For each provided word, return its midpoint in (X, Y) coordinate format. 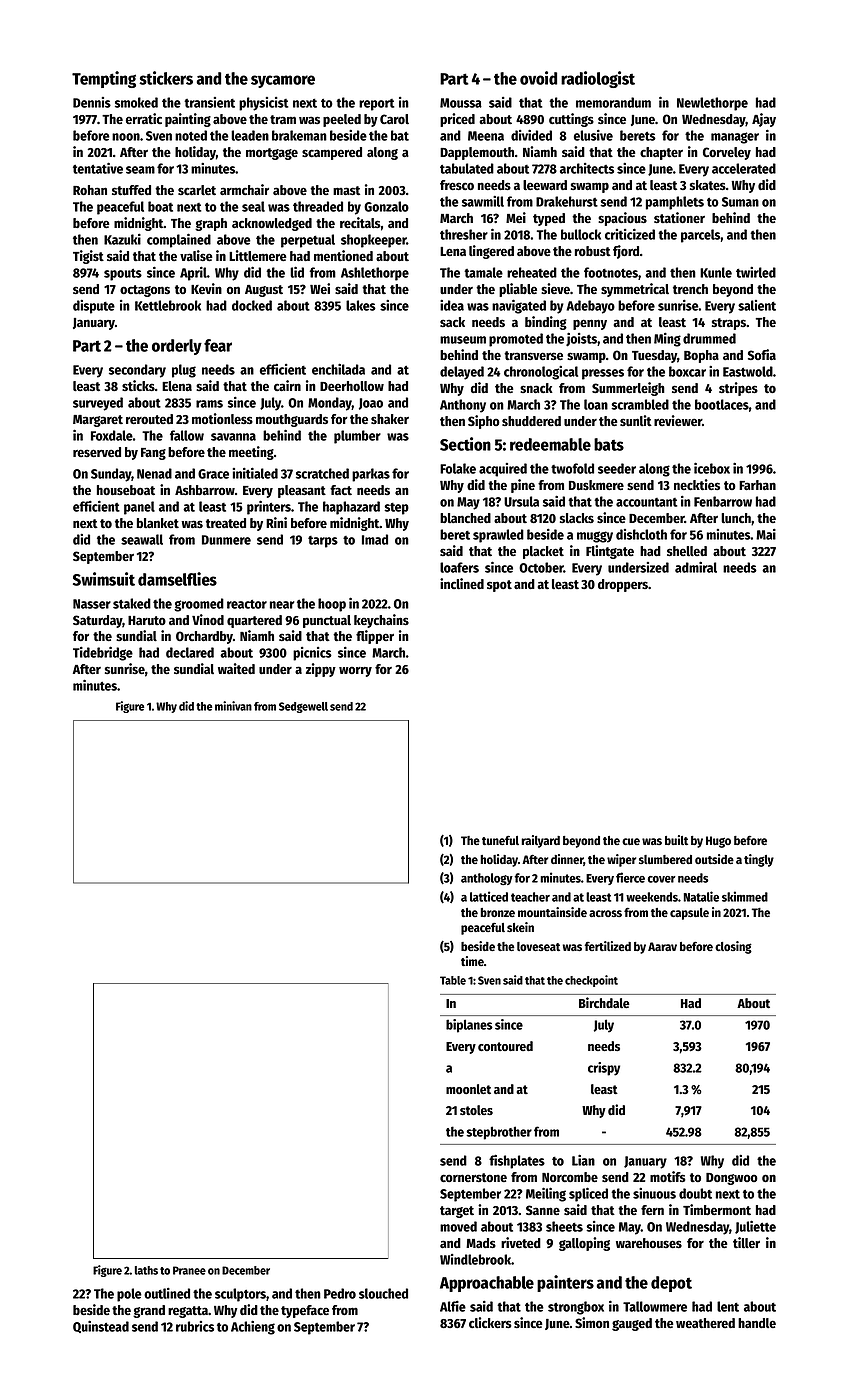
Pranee (189, 1270)
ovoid (538, 78)
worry (355, 671)
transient (209, 102)
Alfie (453, 1306)
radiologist (598, 79)
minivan (233, 706)
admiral (696, 567)
